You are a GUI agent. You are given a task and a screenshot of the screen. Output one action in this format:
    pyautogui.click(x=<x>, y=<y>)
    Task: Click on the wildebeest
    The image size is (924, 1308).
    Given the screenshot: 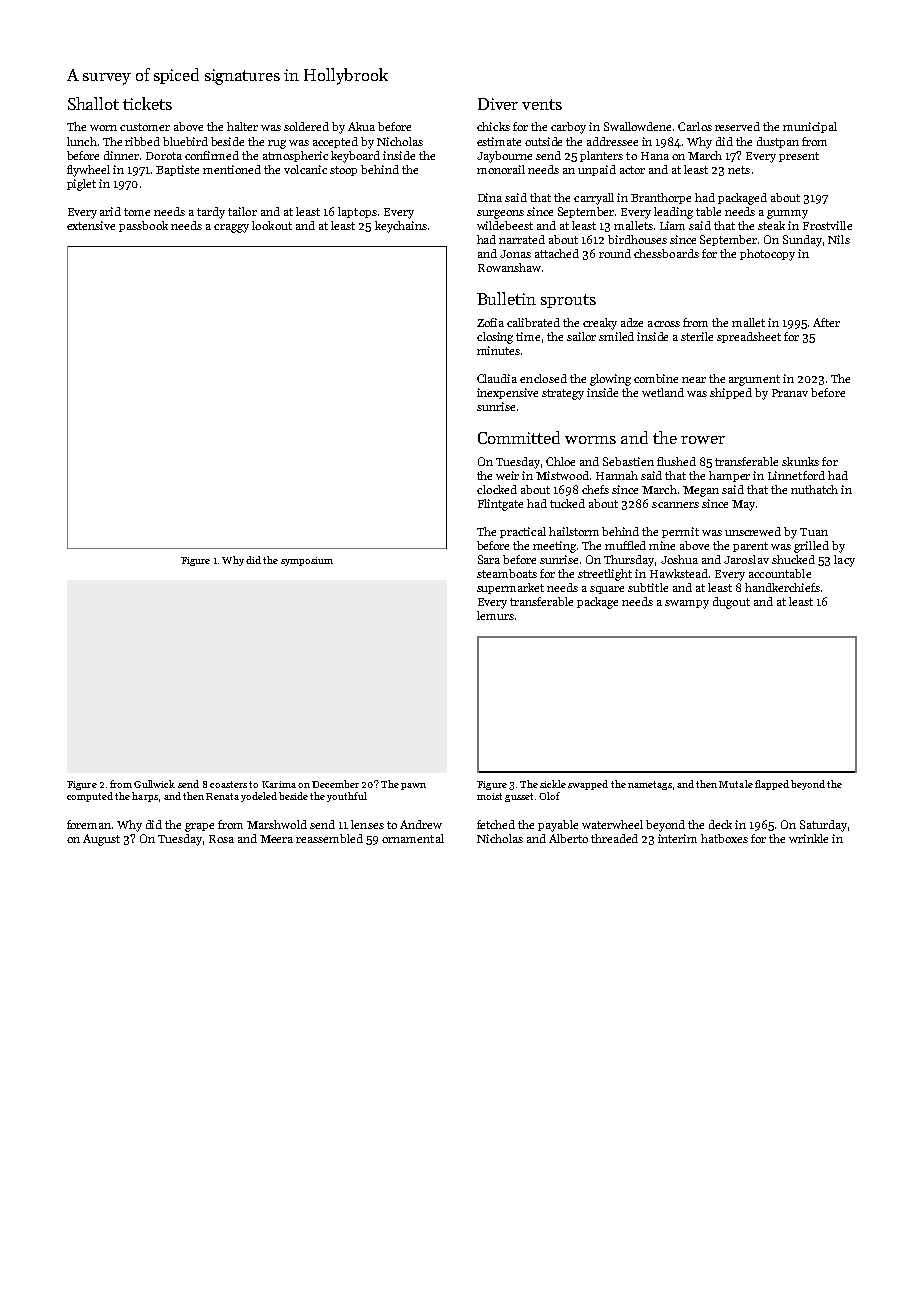 What is the action you would take?
    pyautogui.click(x=505, y=225)
